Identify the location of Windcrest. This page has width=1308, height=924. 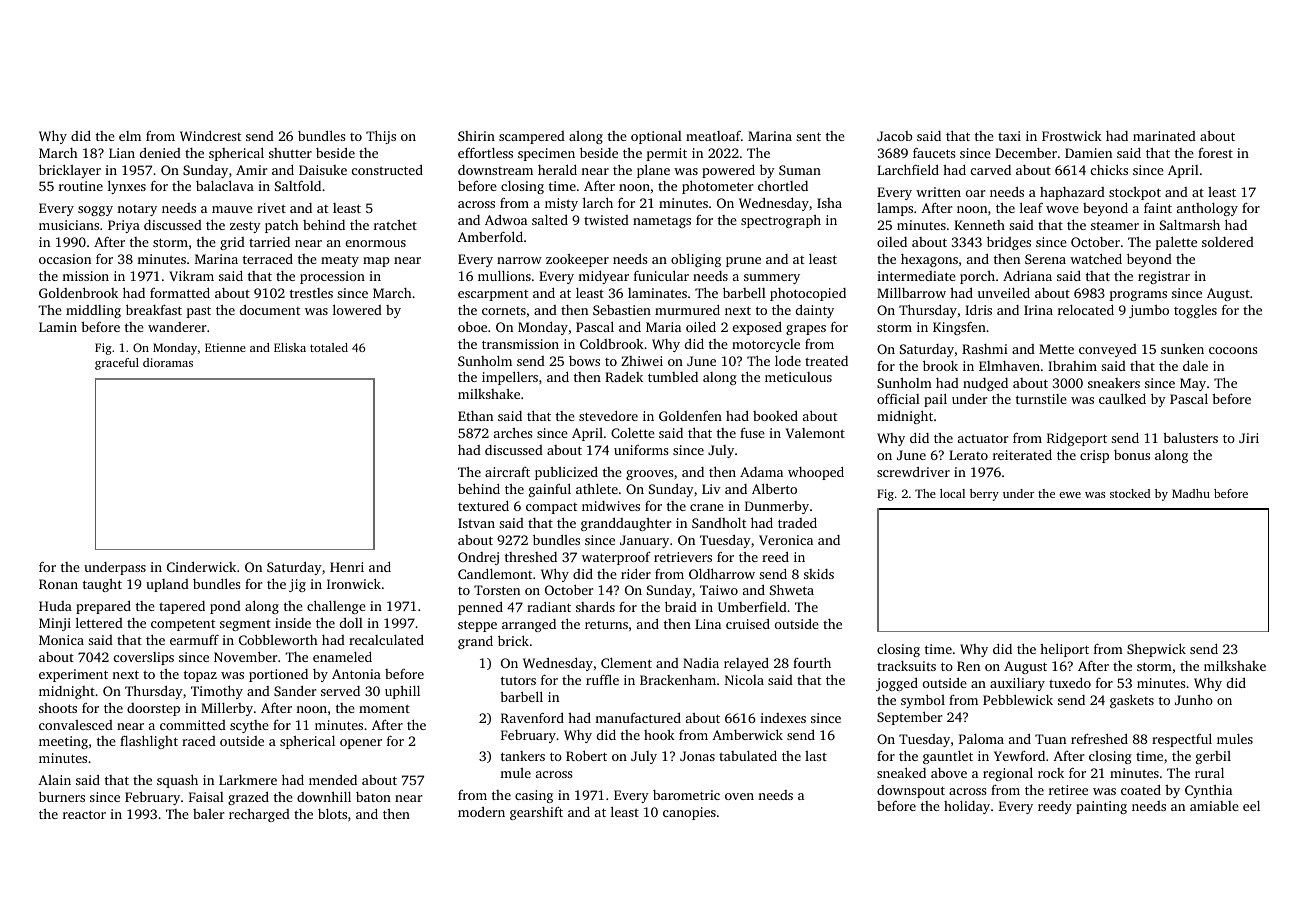
(210, 136).
